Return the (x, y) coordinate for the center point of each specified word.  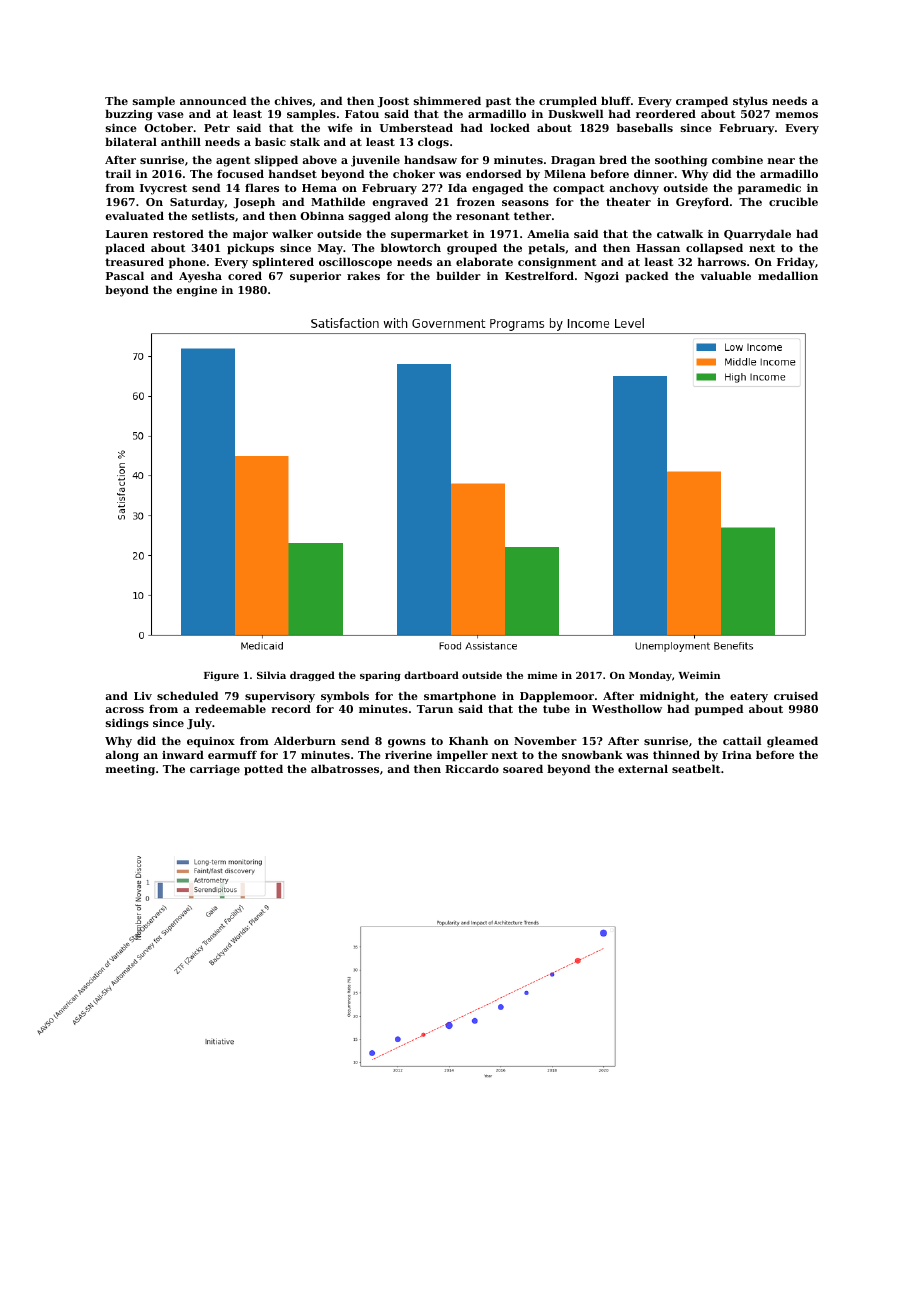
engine (197, 291)
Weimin (699, 675)
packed (646, 277)
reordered (666, 113)
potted (263, 770)
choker (414, 173)
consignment (557, 263)
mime (542, 675)
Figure (221, 676)
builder (458, 275)
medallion (788, 275)
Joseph (254, 203)
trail (118, 173)
